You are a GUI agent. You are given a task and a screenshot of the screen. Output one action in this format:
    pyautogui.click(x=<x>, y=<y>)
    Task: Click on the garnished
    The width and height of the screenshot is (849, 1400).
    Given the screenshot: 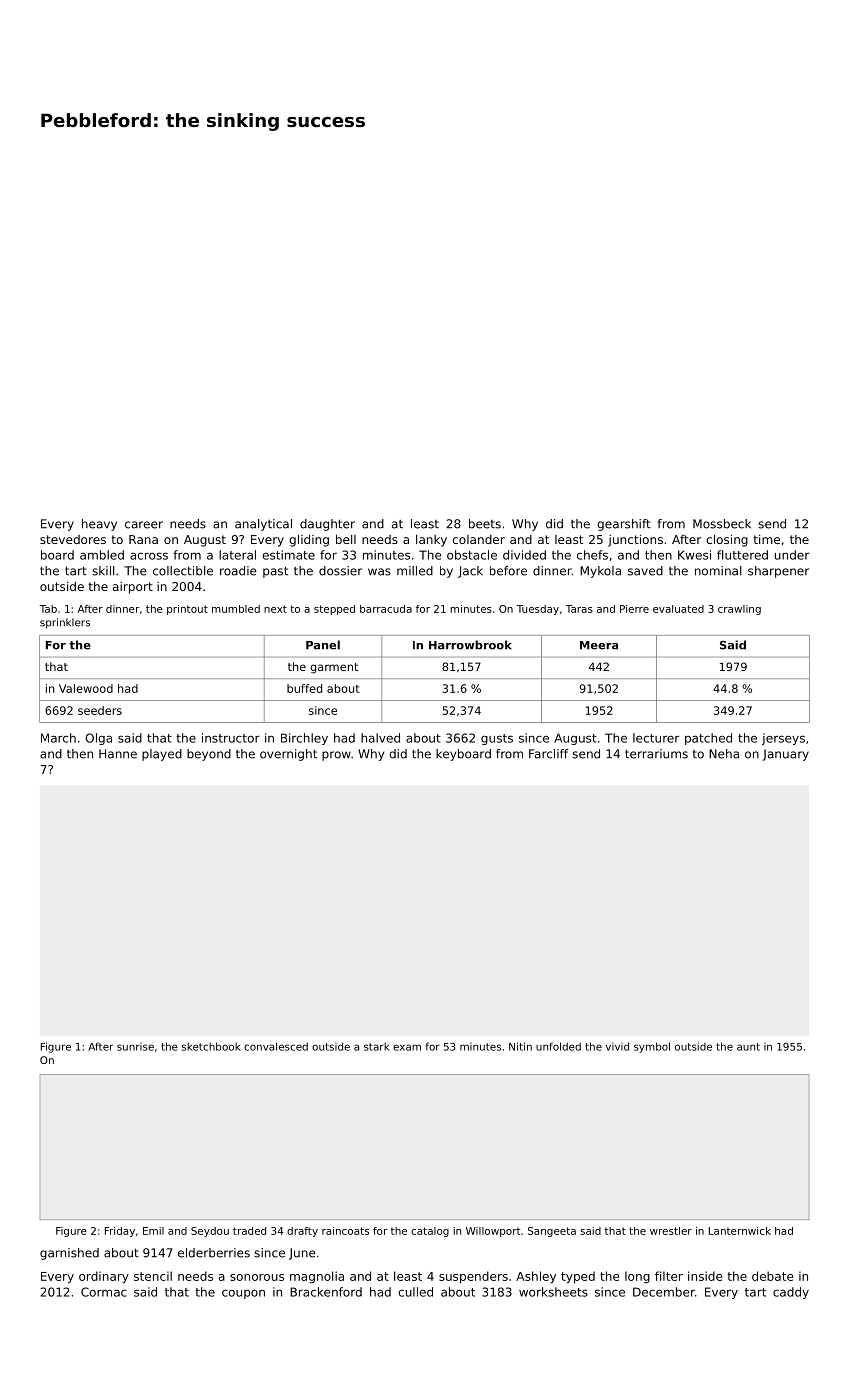 What is the action you would take?
    pyautogui.click(x=69, y=1254)
